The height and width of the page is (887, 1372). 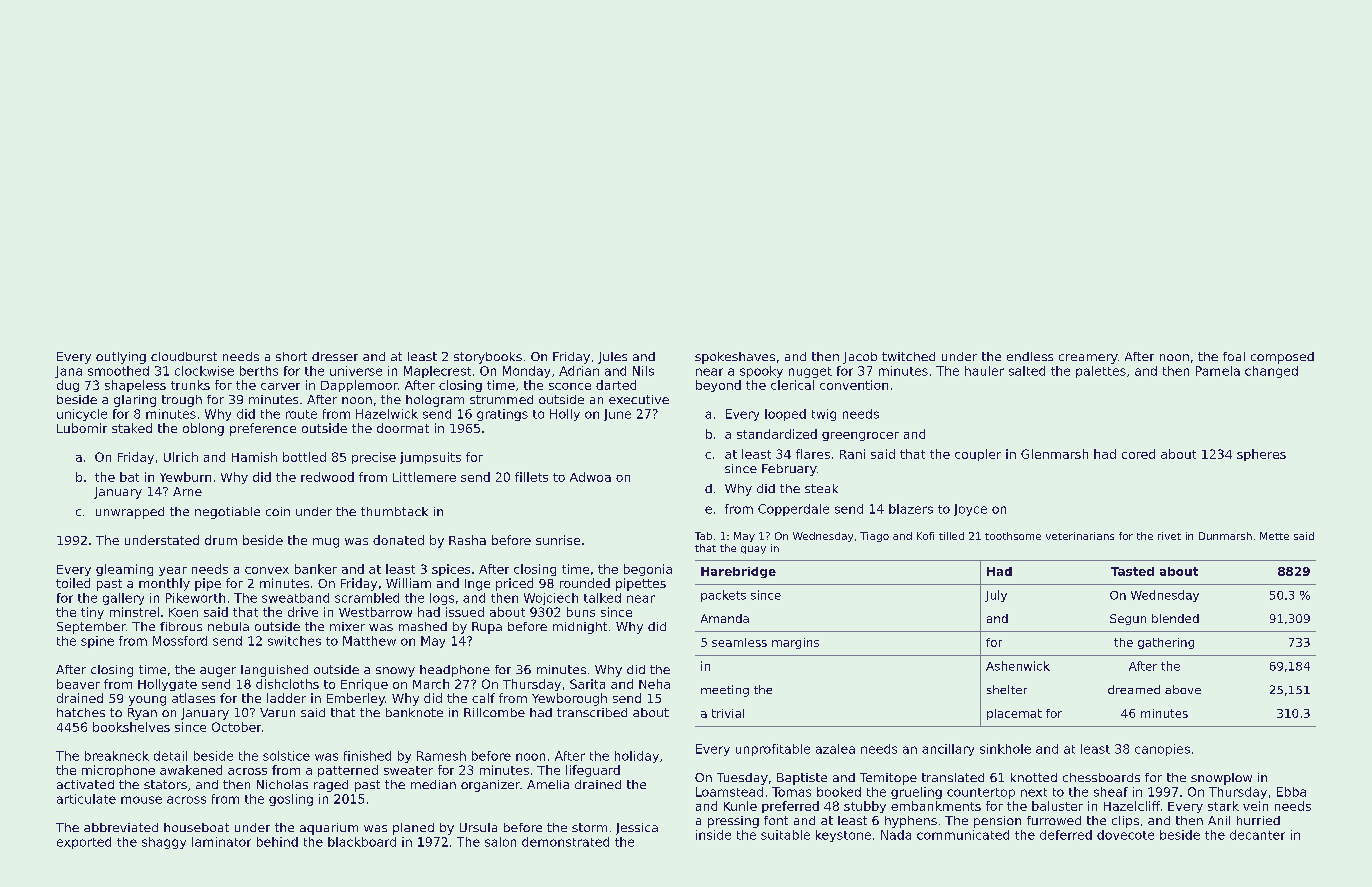 What do you see at coordinates (164, 843) in the page?
I see `shaggy` at bounding box center [164, 843].
